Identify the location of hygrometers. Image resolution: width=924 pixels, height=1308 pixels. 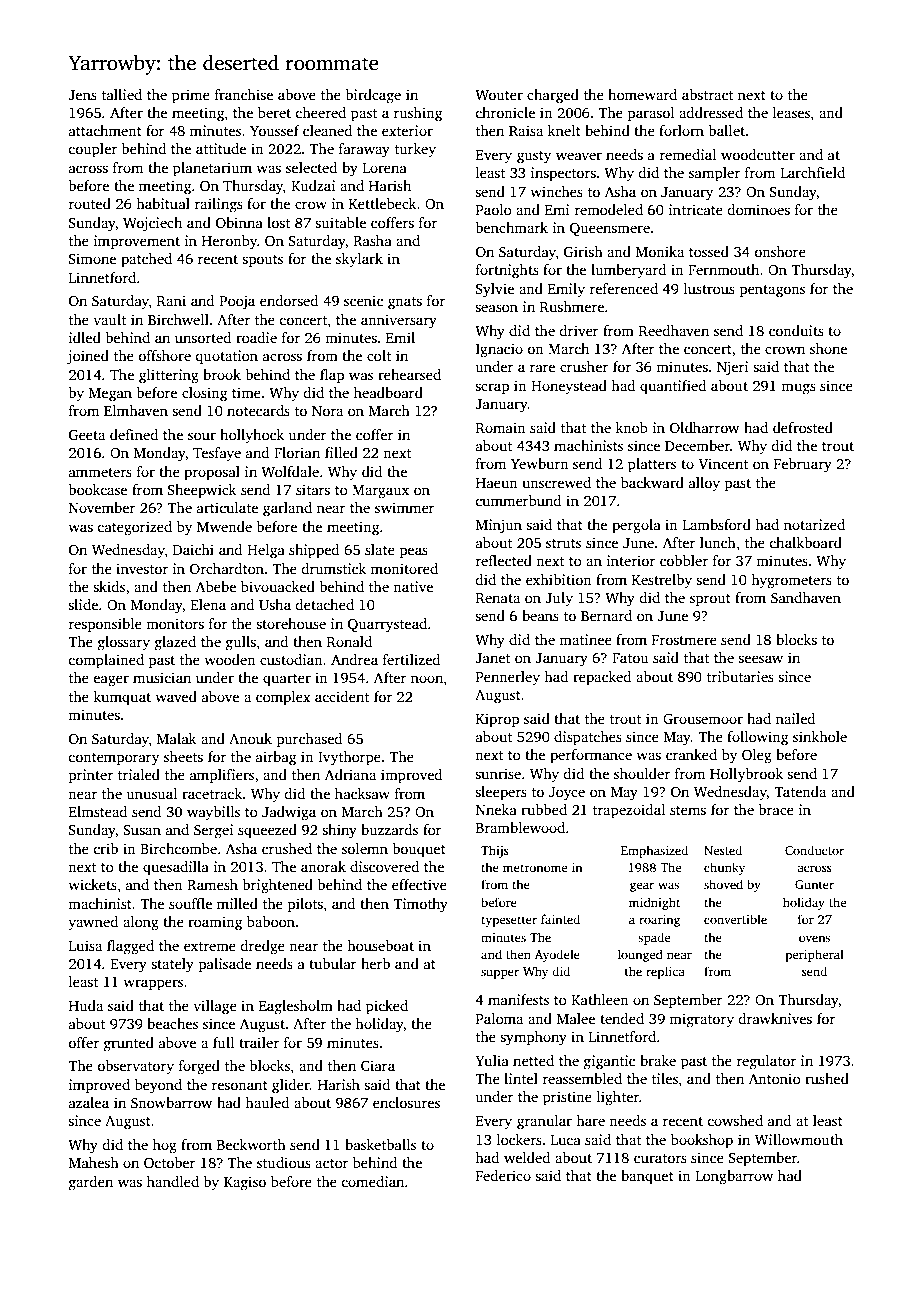
(791, 581).
